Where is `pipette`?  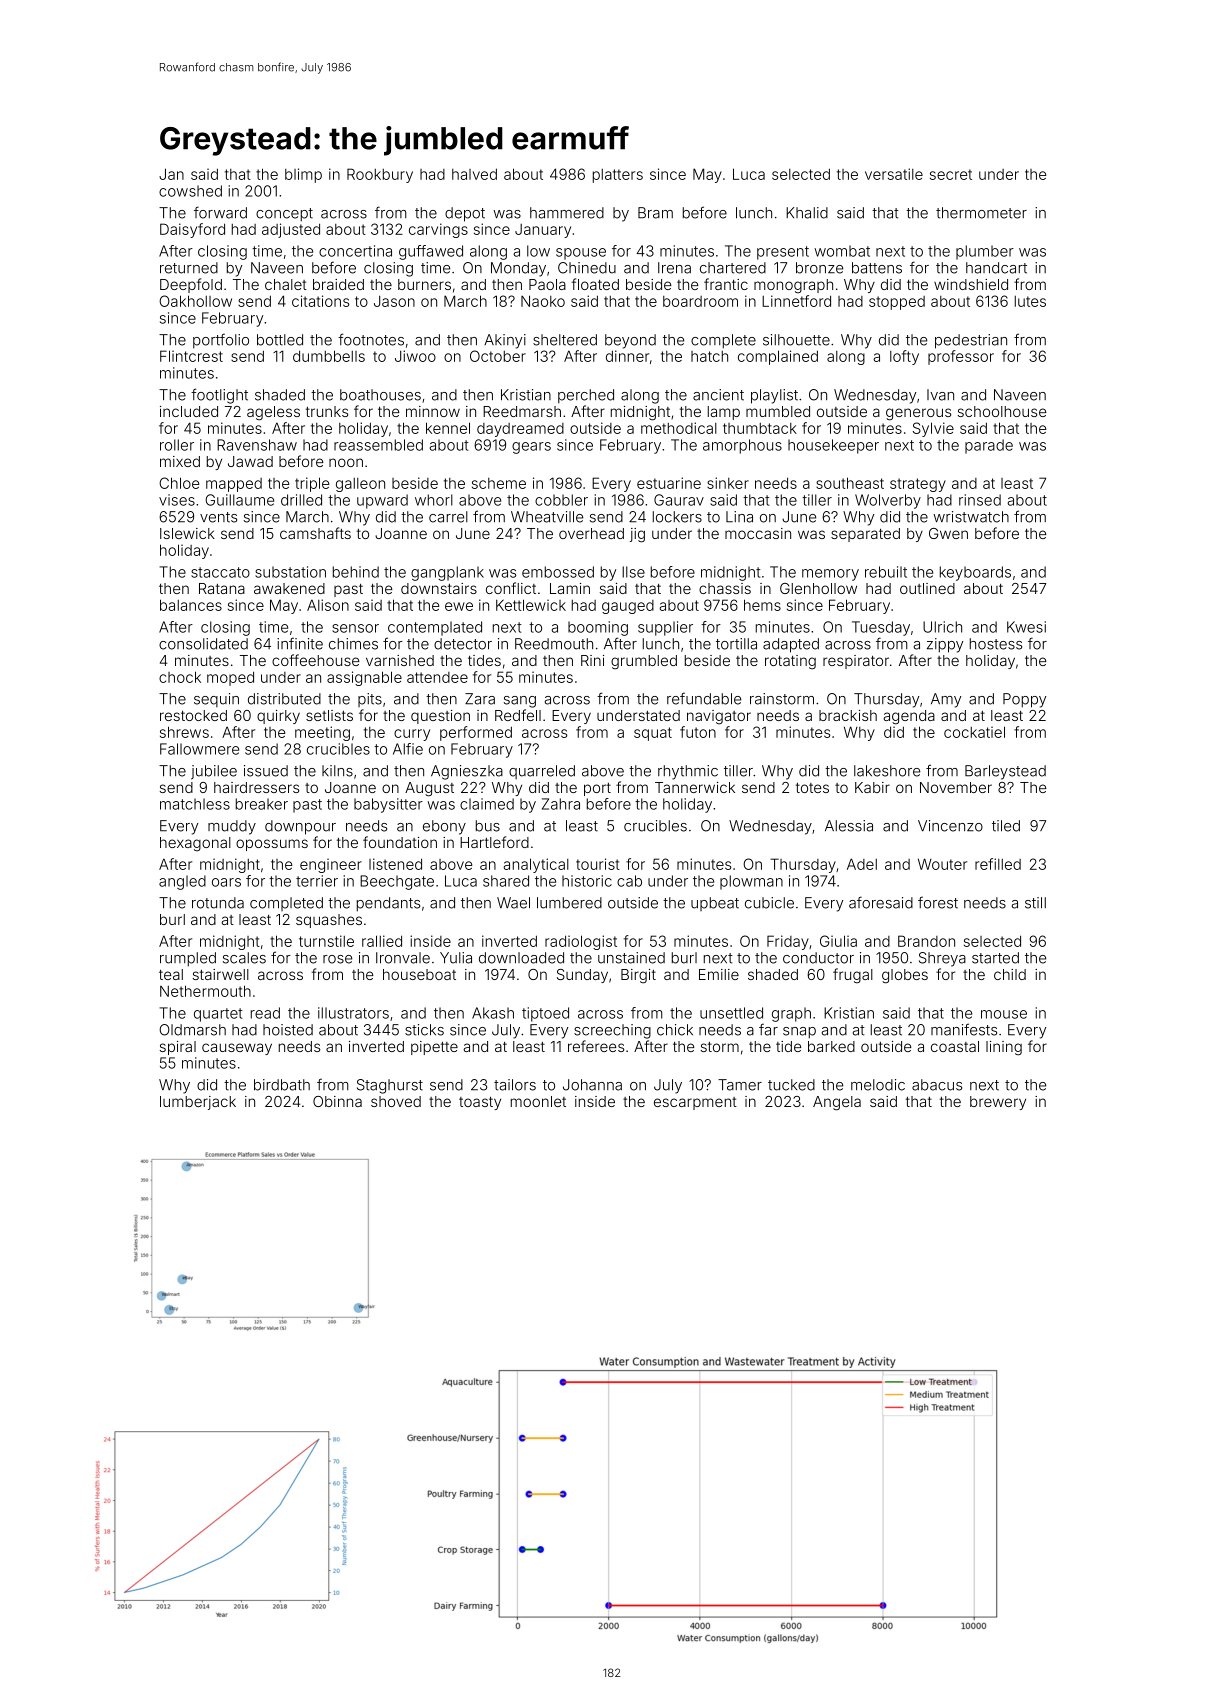
pipette is located at coordinates (434, 1048).
